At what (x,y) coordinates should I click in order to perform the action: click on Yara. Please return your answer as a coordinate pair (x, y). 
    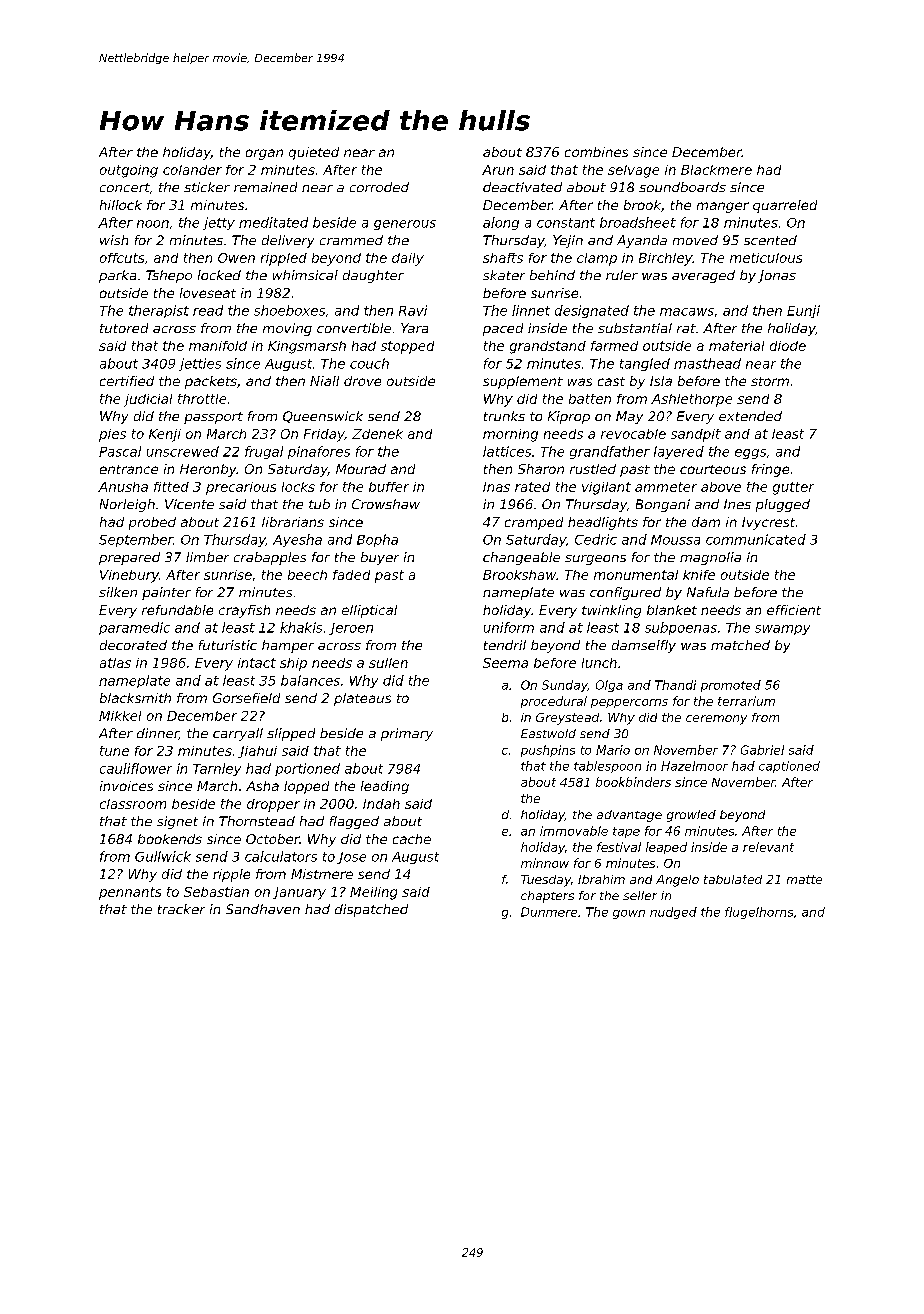
    Looking at the image, I should click on (414, 328).
